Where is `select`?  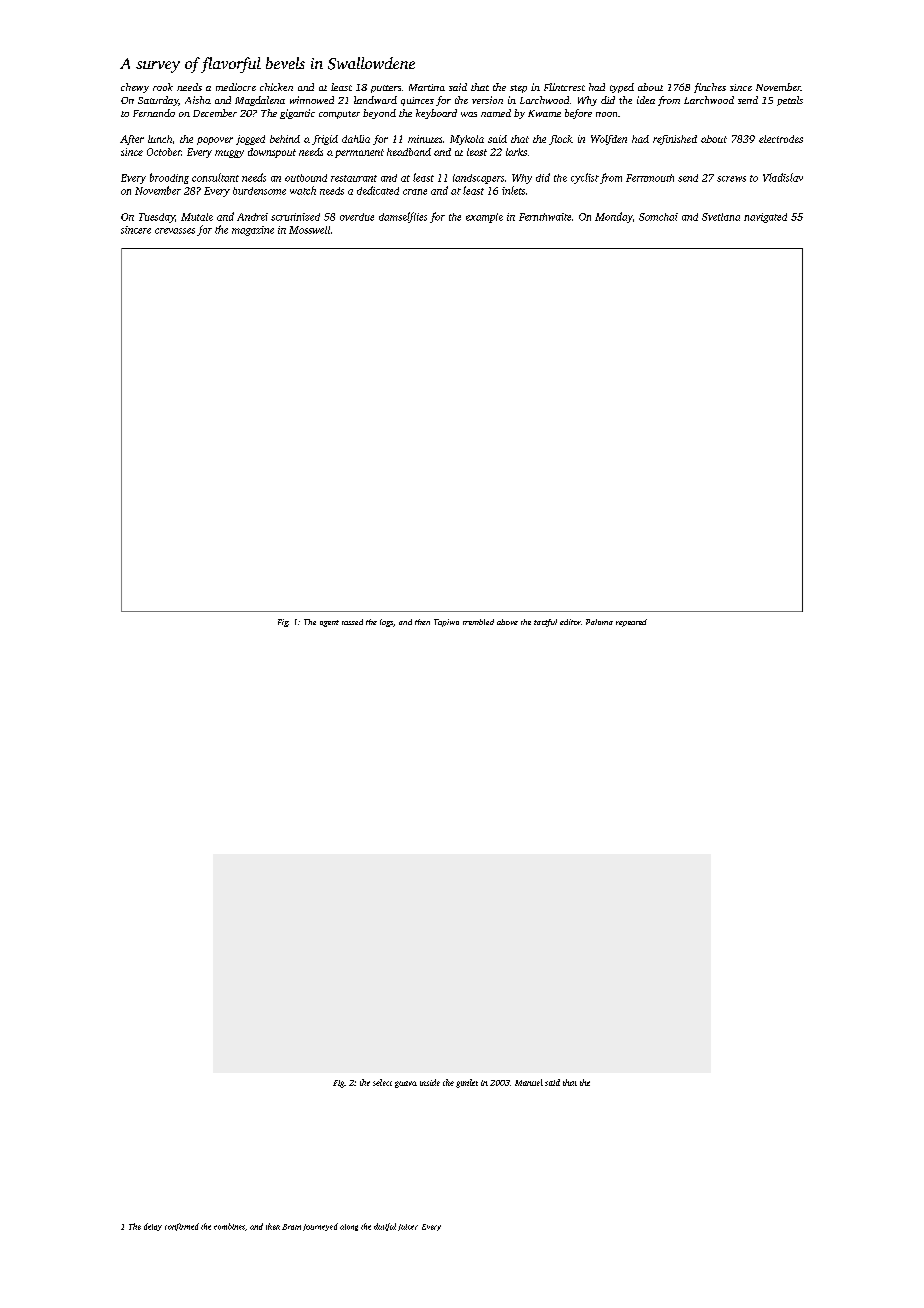 select is located at coordinates (382, 1082).
